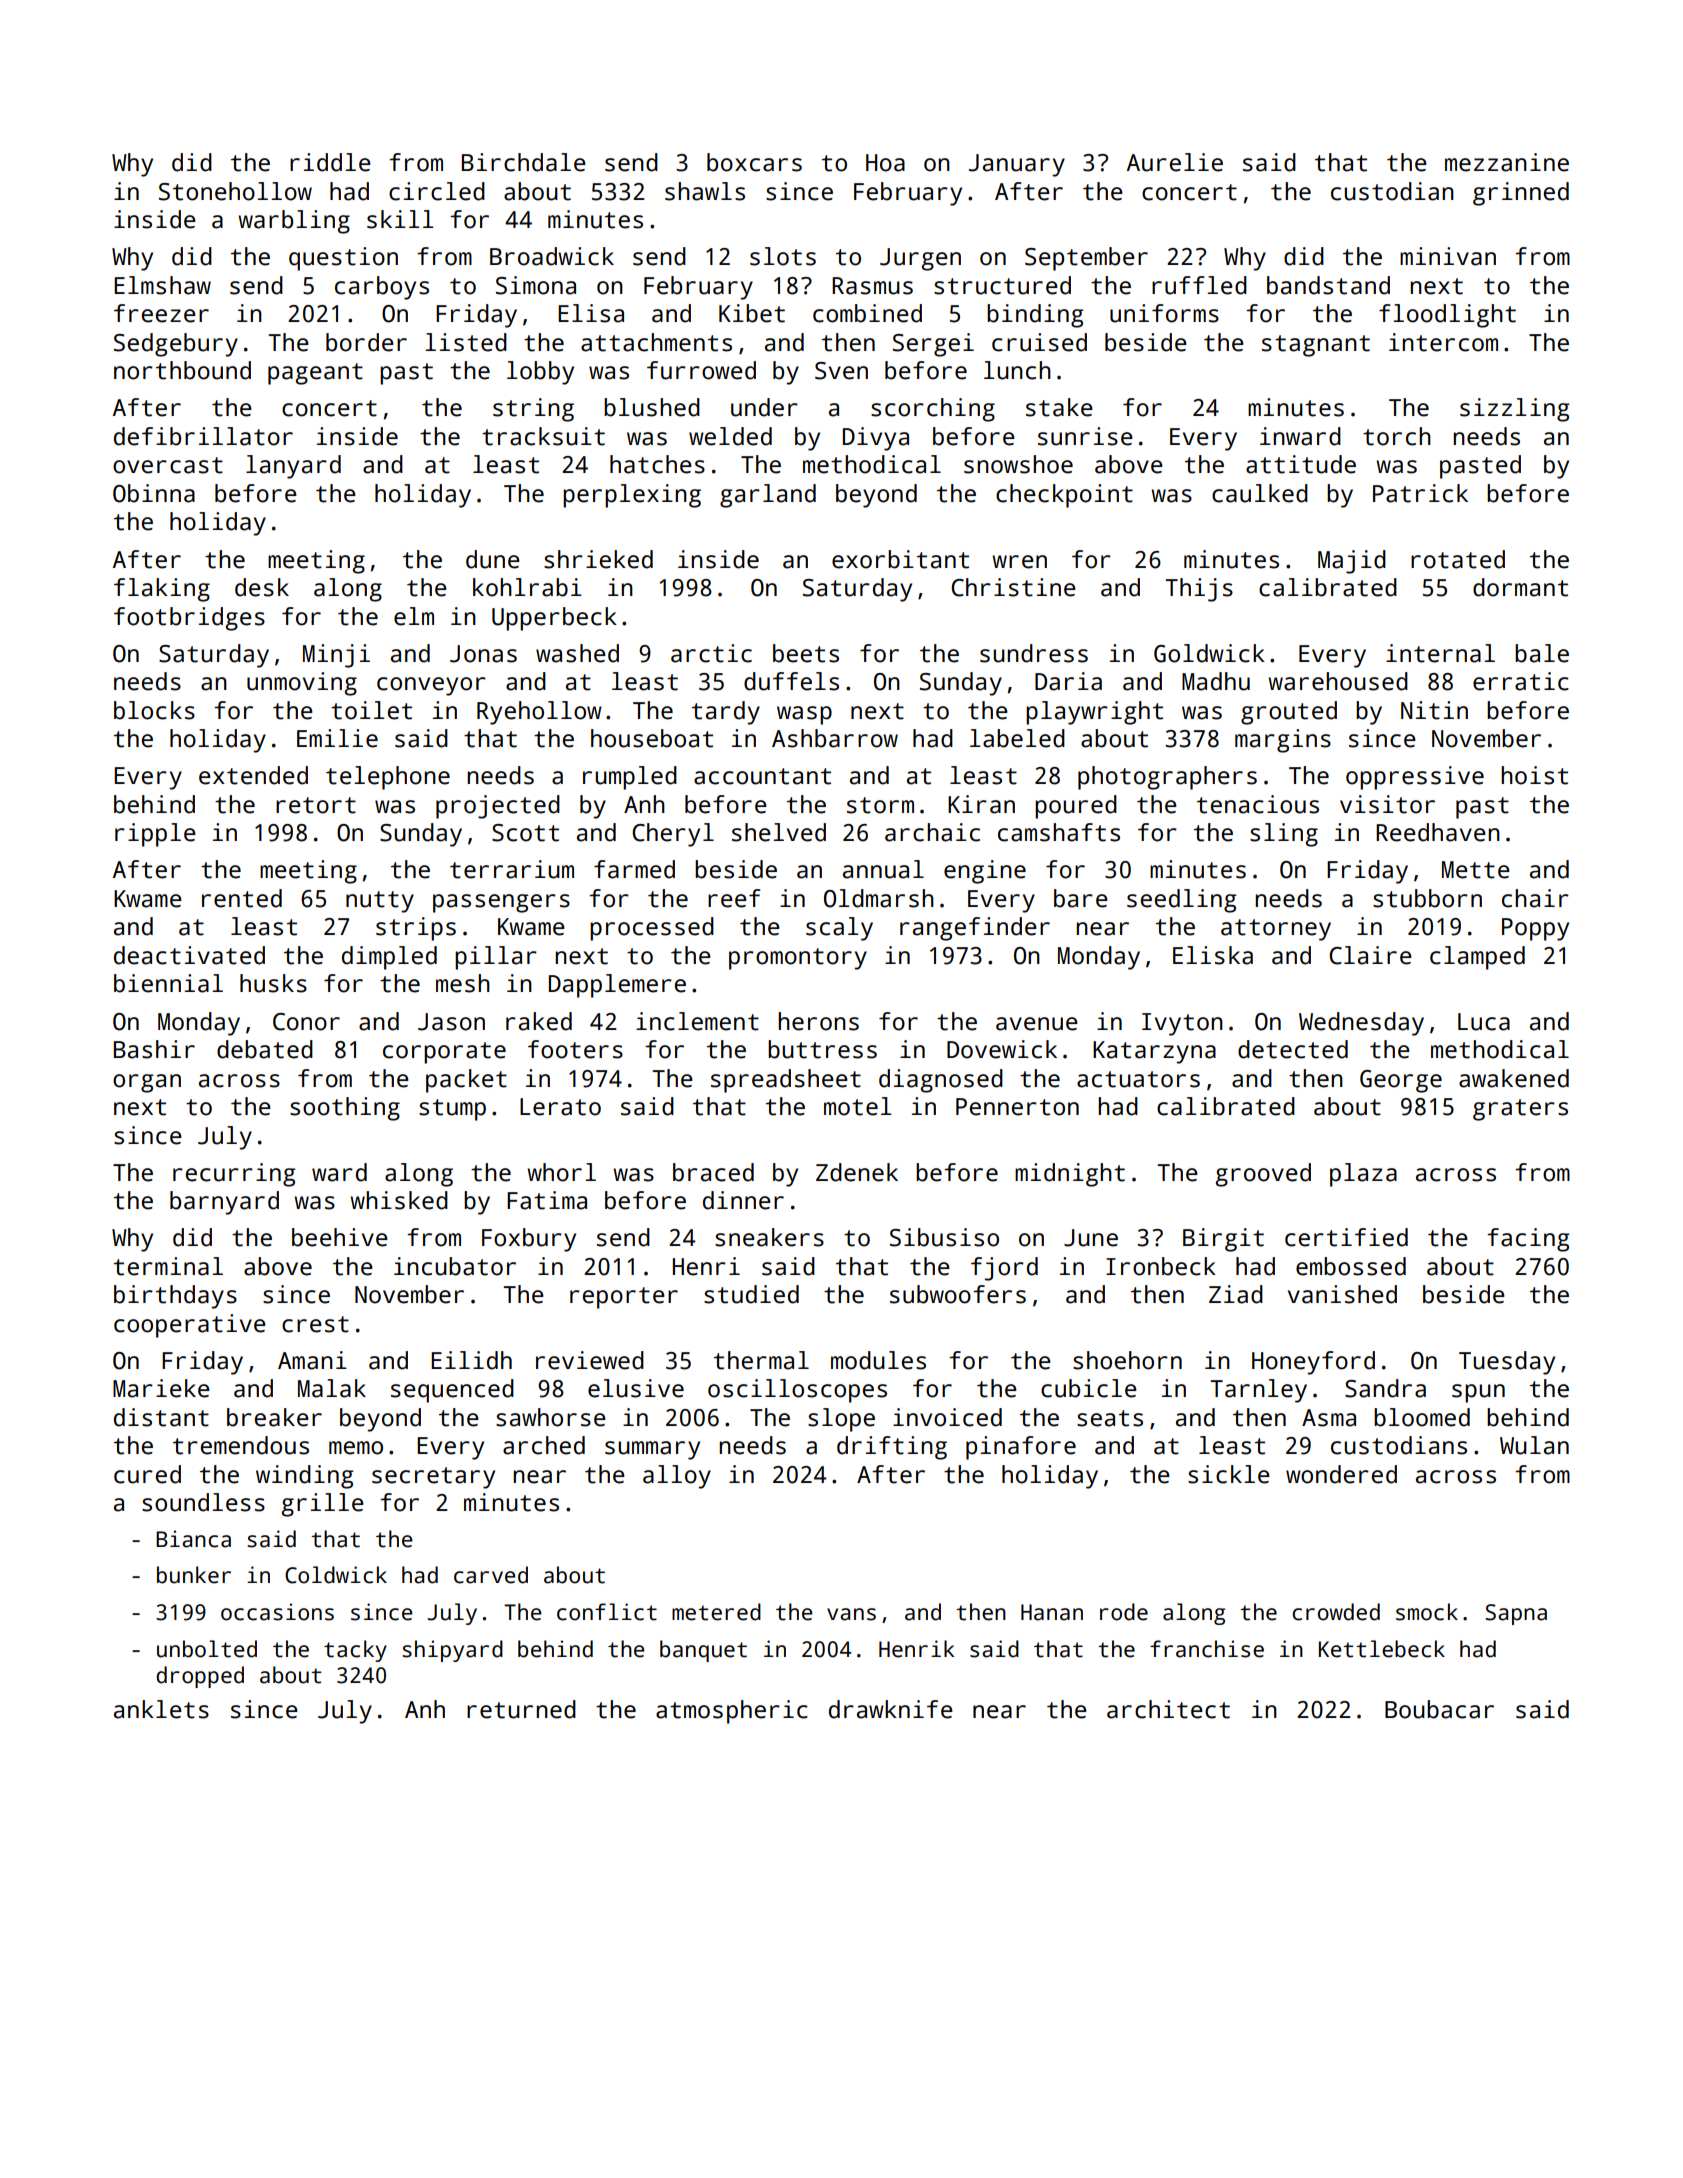 The height and width of the page is (2178, 1683). What do you see at coordinates (892, 1448) in the page?
I see `drifting` at bounding box center [892, 1448].
